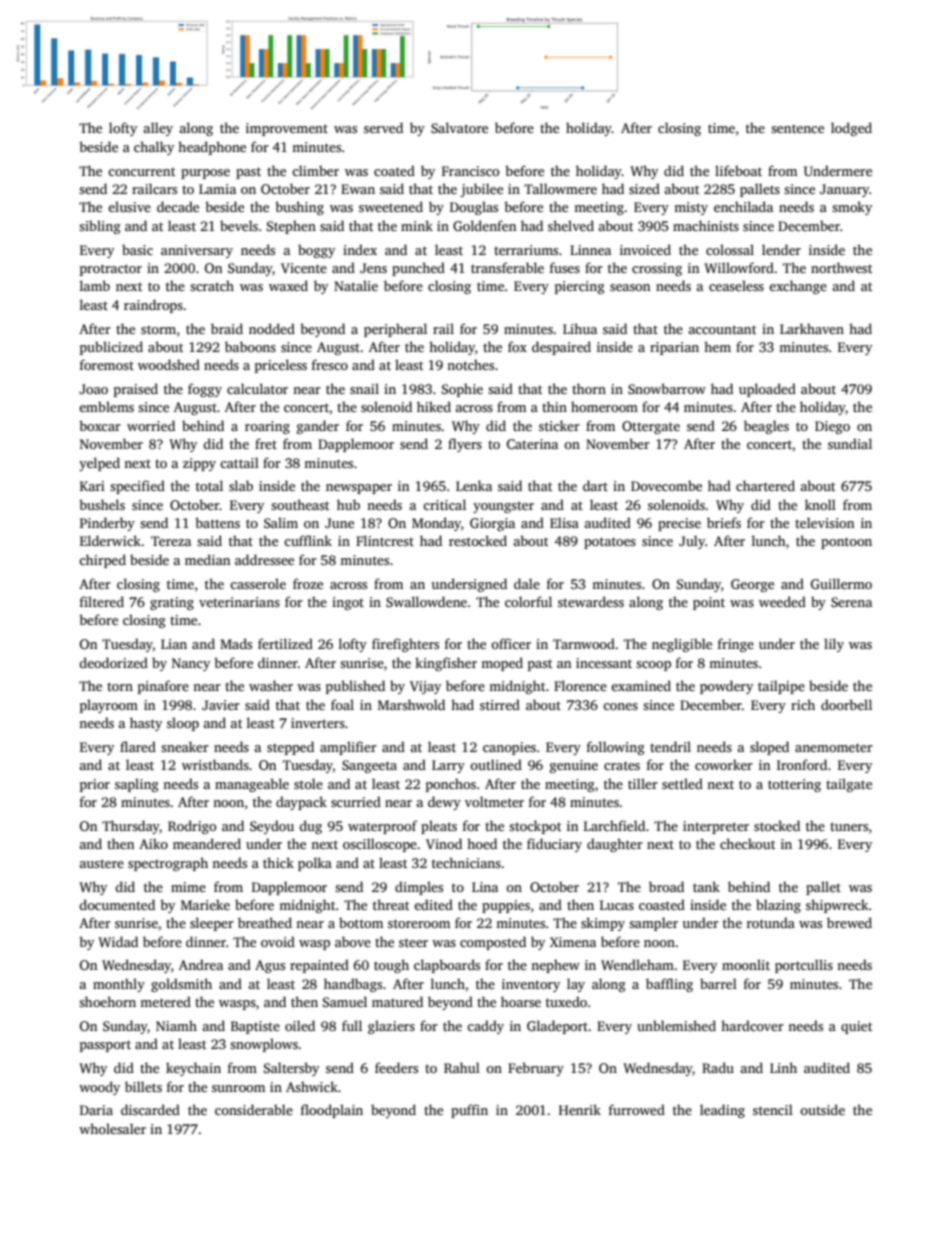  Describe the element at coordinates (851, 602) in the document. I see `Serena` at that location.
